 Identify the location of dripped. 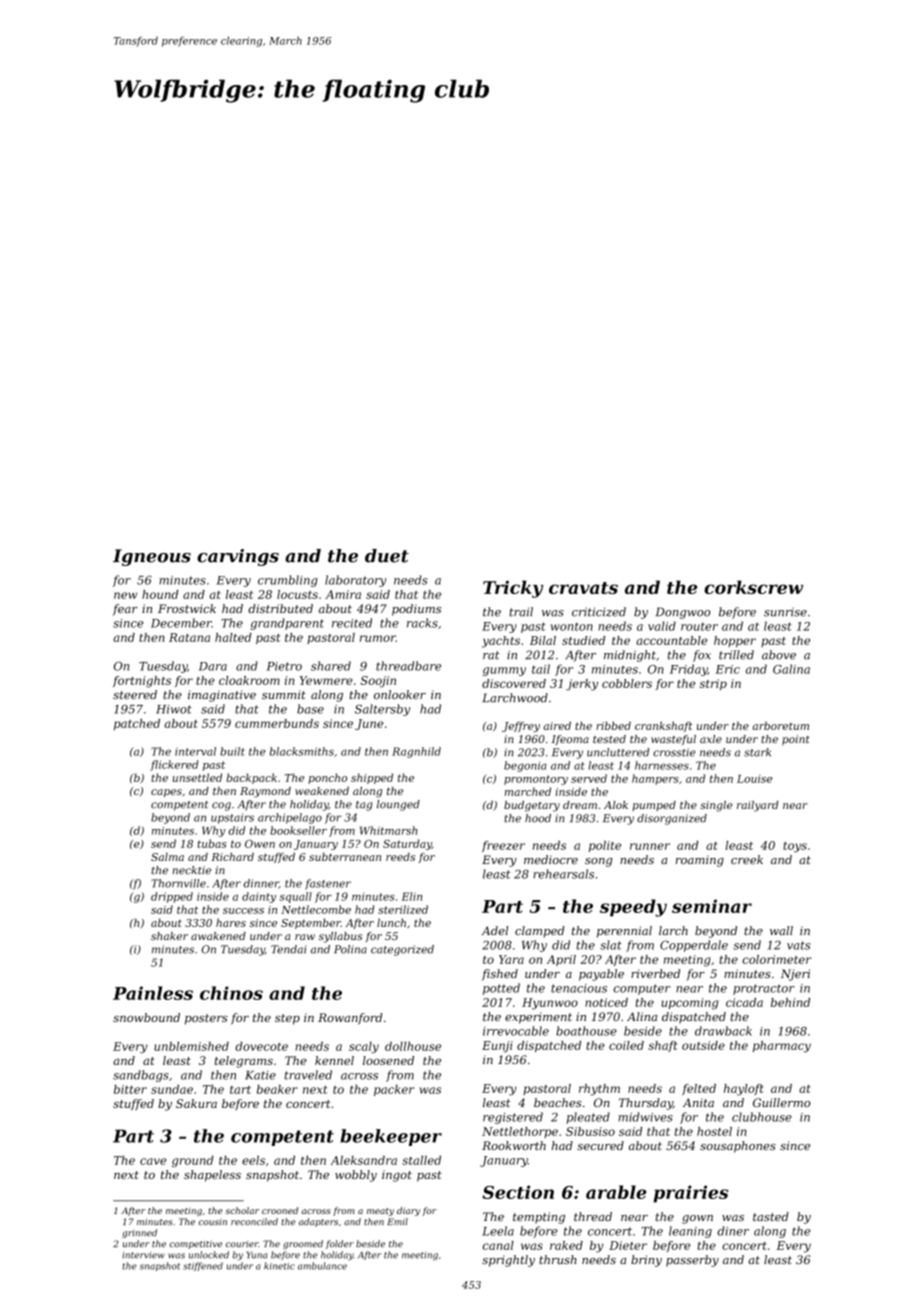
(172, 897).
